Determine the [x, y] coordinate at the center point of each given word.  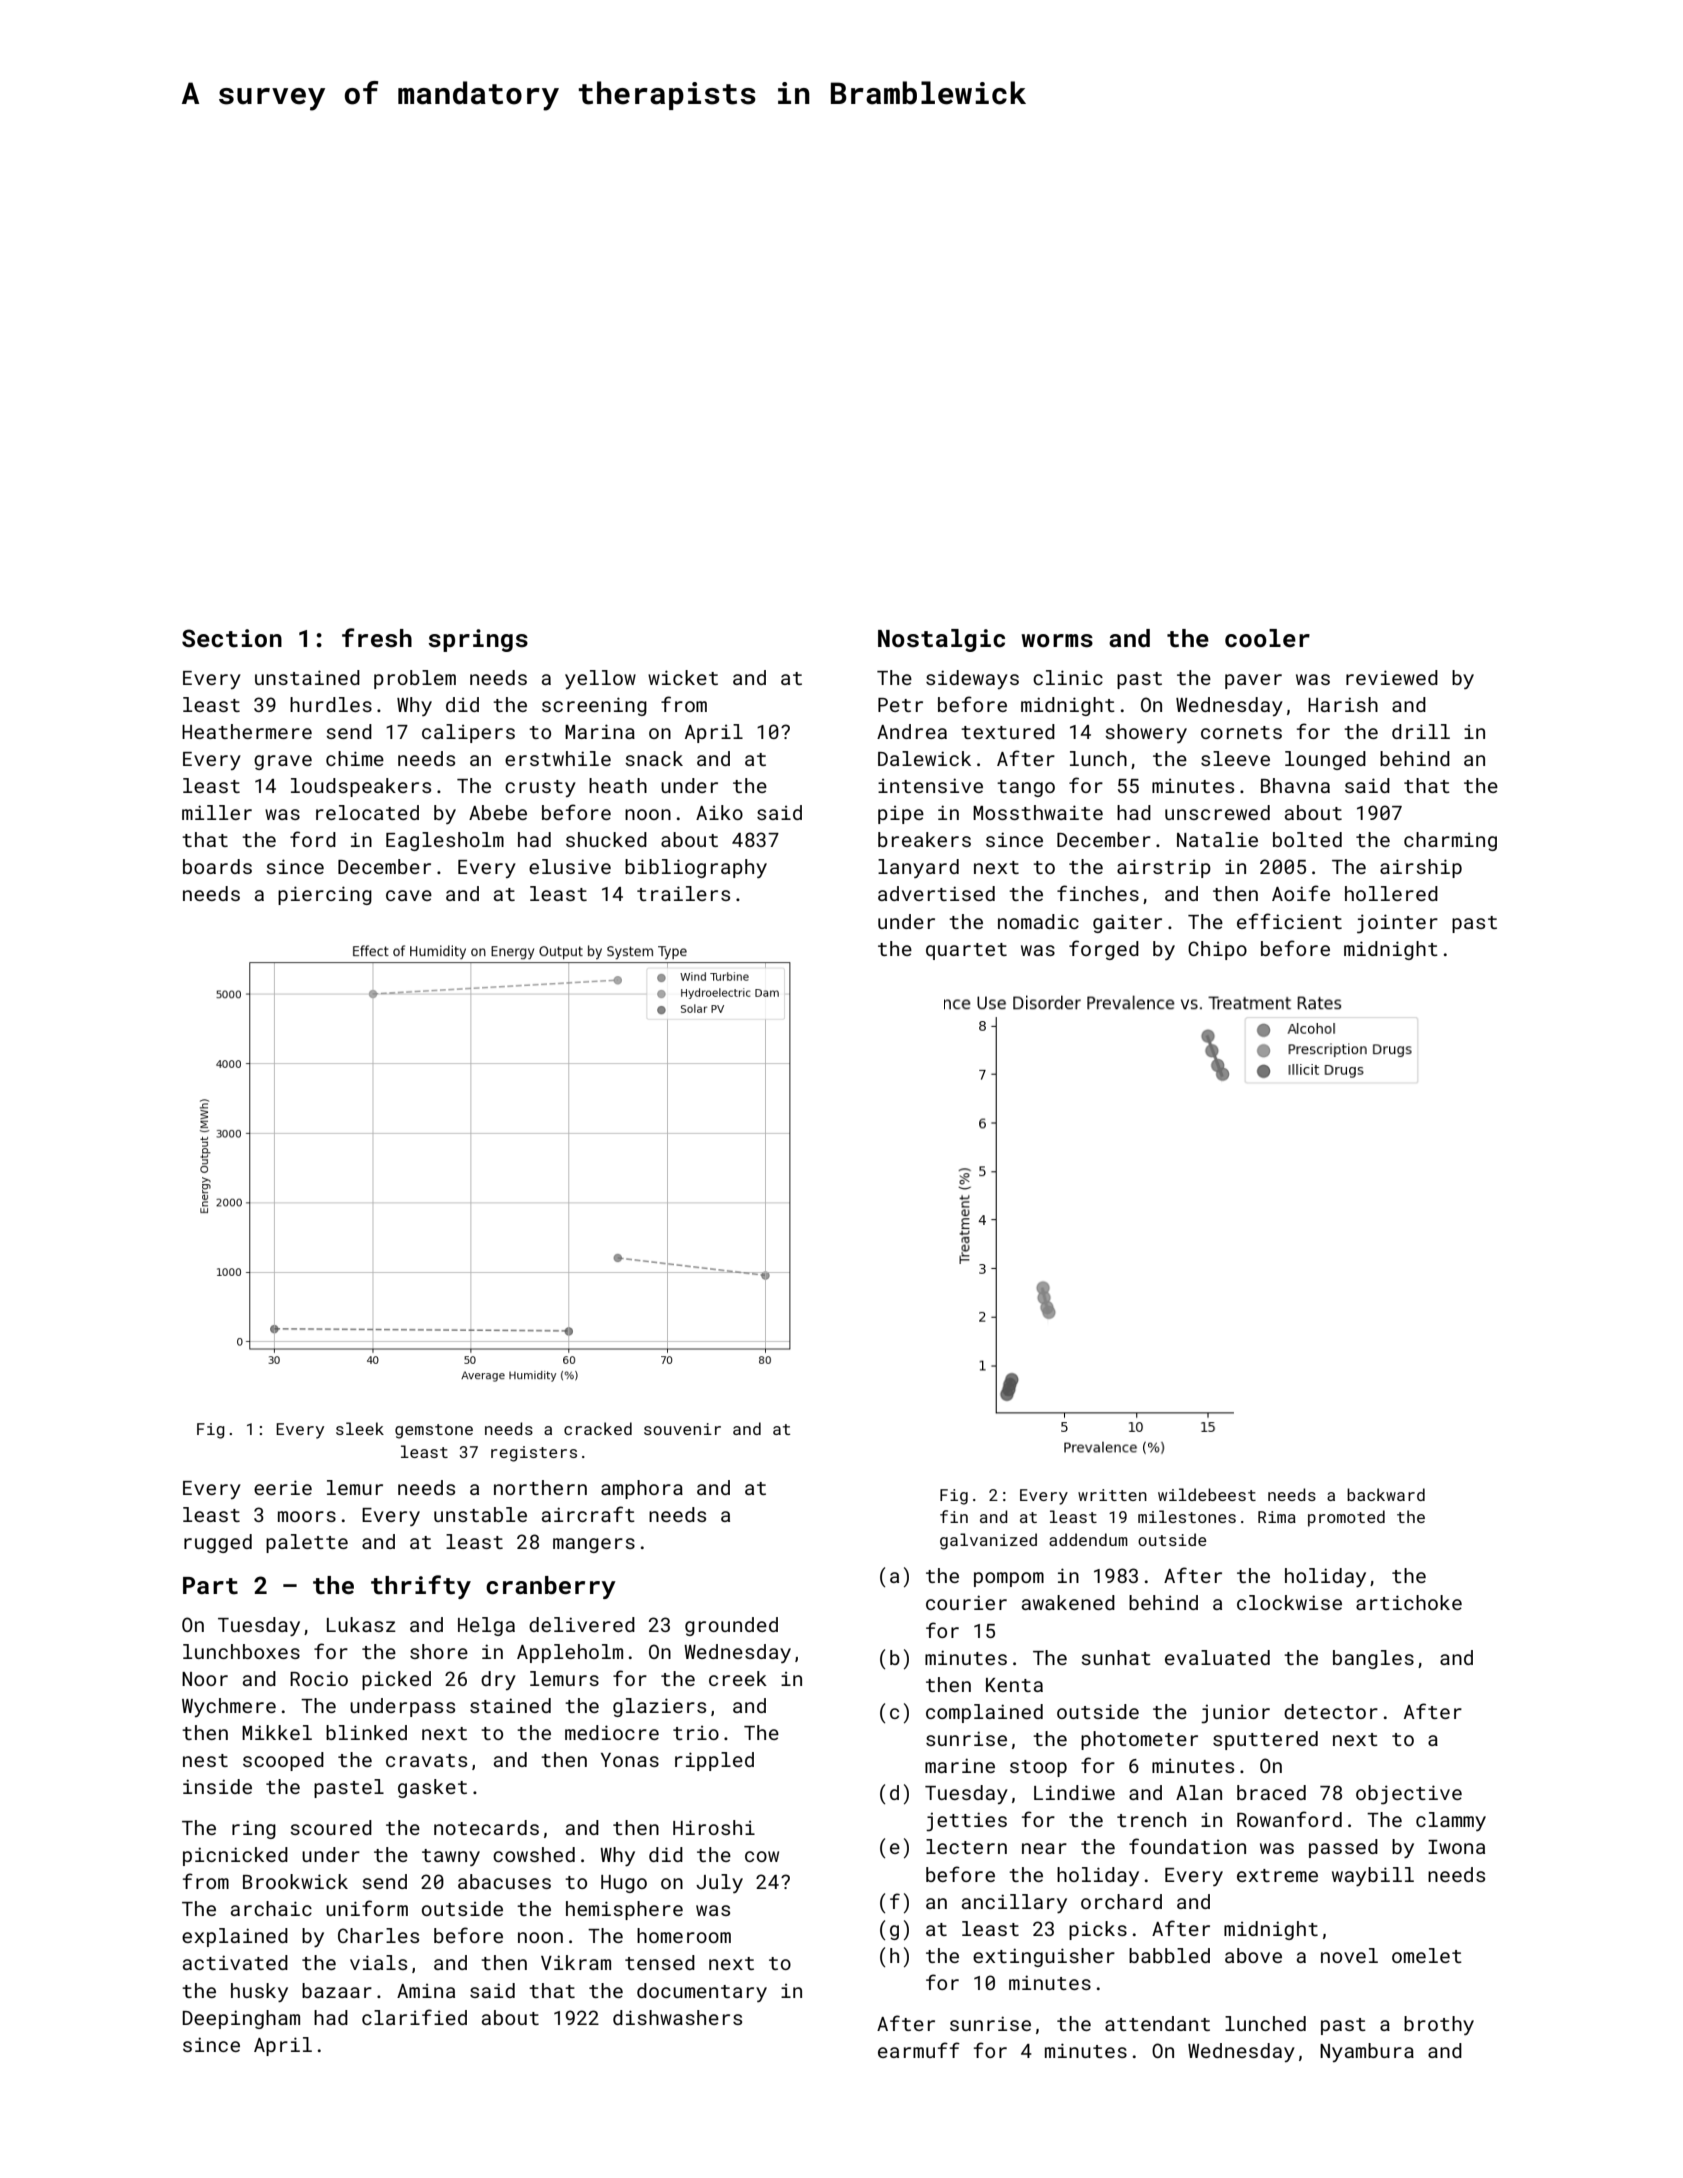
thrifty [421, 1587]
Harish [1343, 704]
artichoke [1409, 1602]
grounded [731, 1626]
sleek [360, 1428]
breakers [924, 839]
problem [415, 679]
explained [235, 1937]
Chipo [1217, 950]
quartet [966, 951]
